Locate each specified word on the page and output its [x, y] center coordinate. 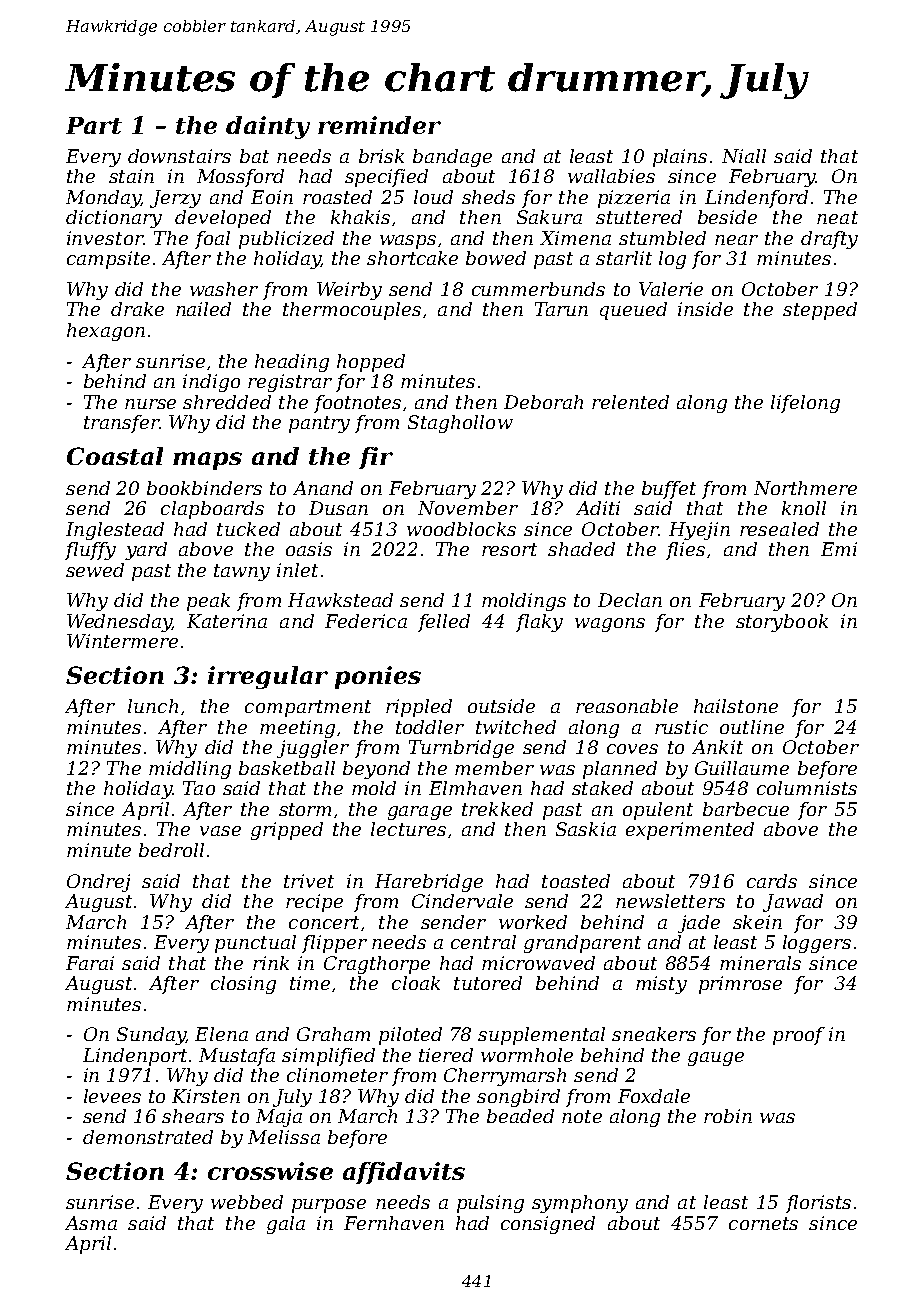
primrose [740, 985]
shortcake [412, 258]
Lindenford [756, 199]
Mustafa [237, 1057]
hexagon [106, 332]
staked [602, 788]
